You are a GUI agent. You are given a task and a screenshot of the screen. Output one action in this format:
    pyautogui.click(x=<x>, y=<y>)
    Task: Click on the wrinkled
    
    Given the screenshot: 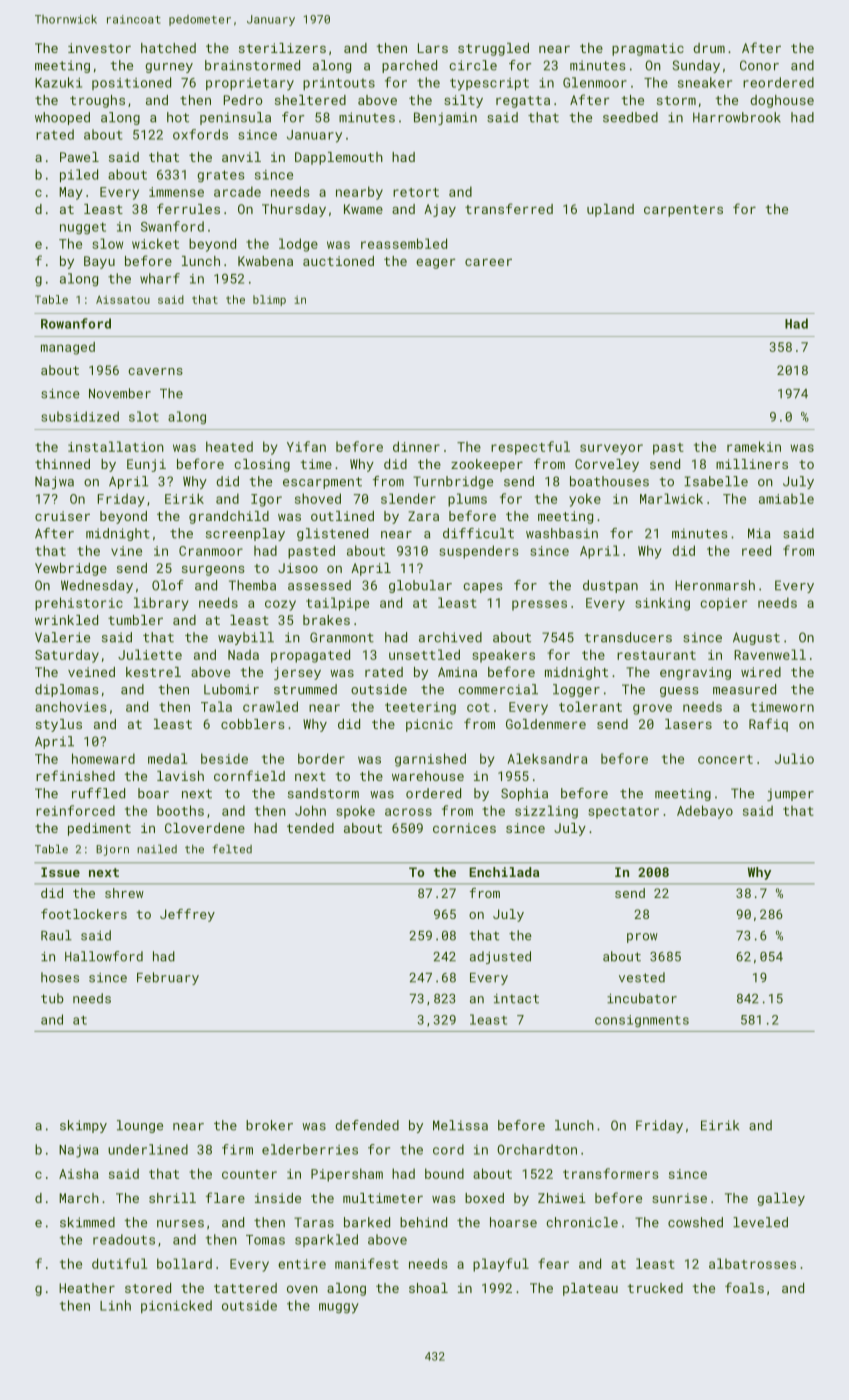 What is the action you would take?
    pyautogui.click(x=66, y=620)
